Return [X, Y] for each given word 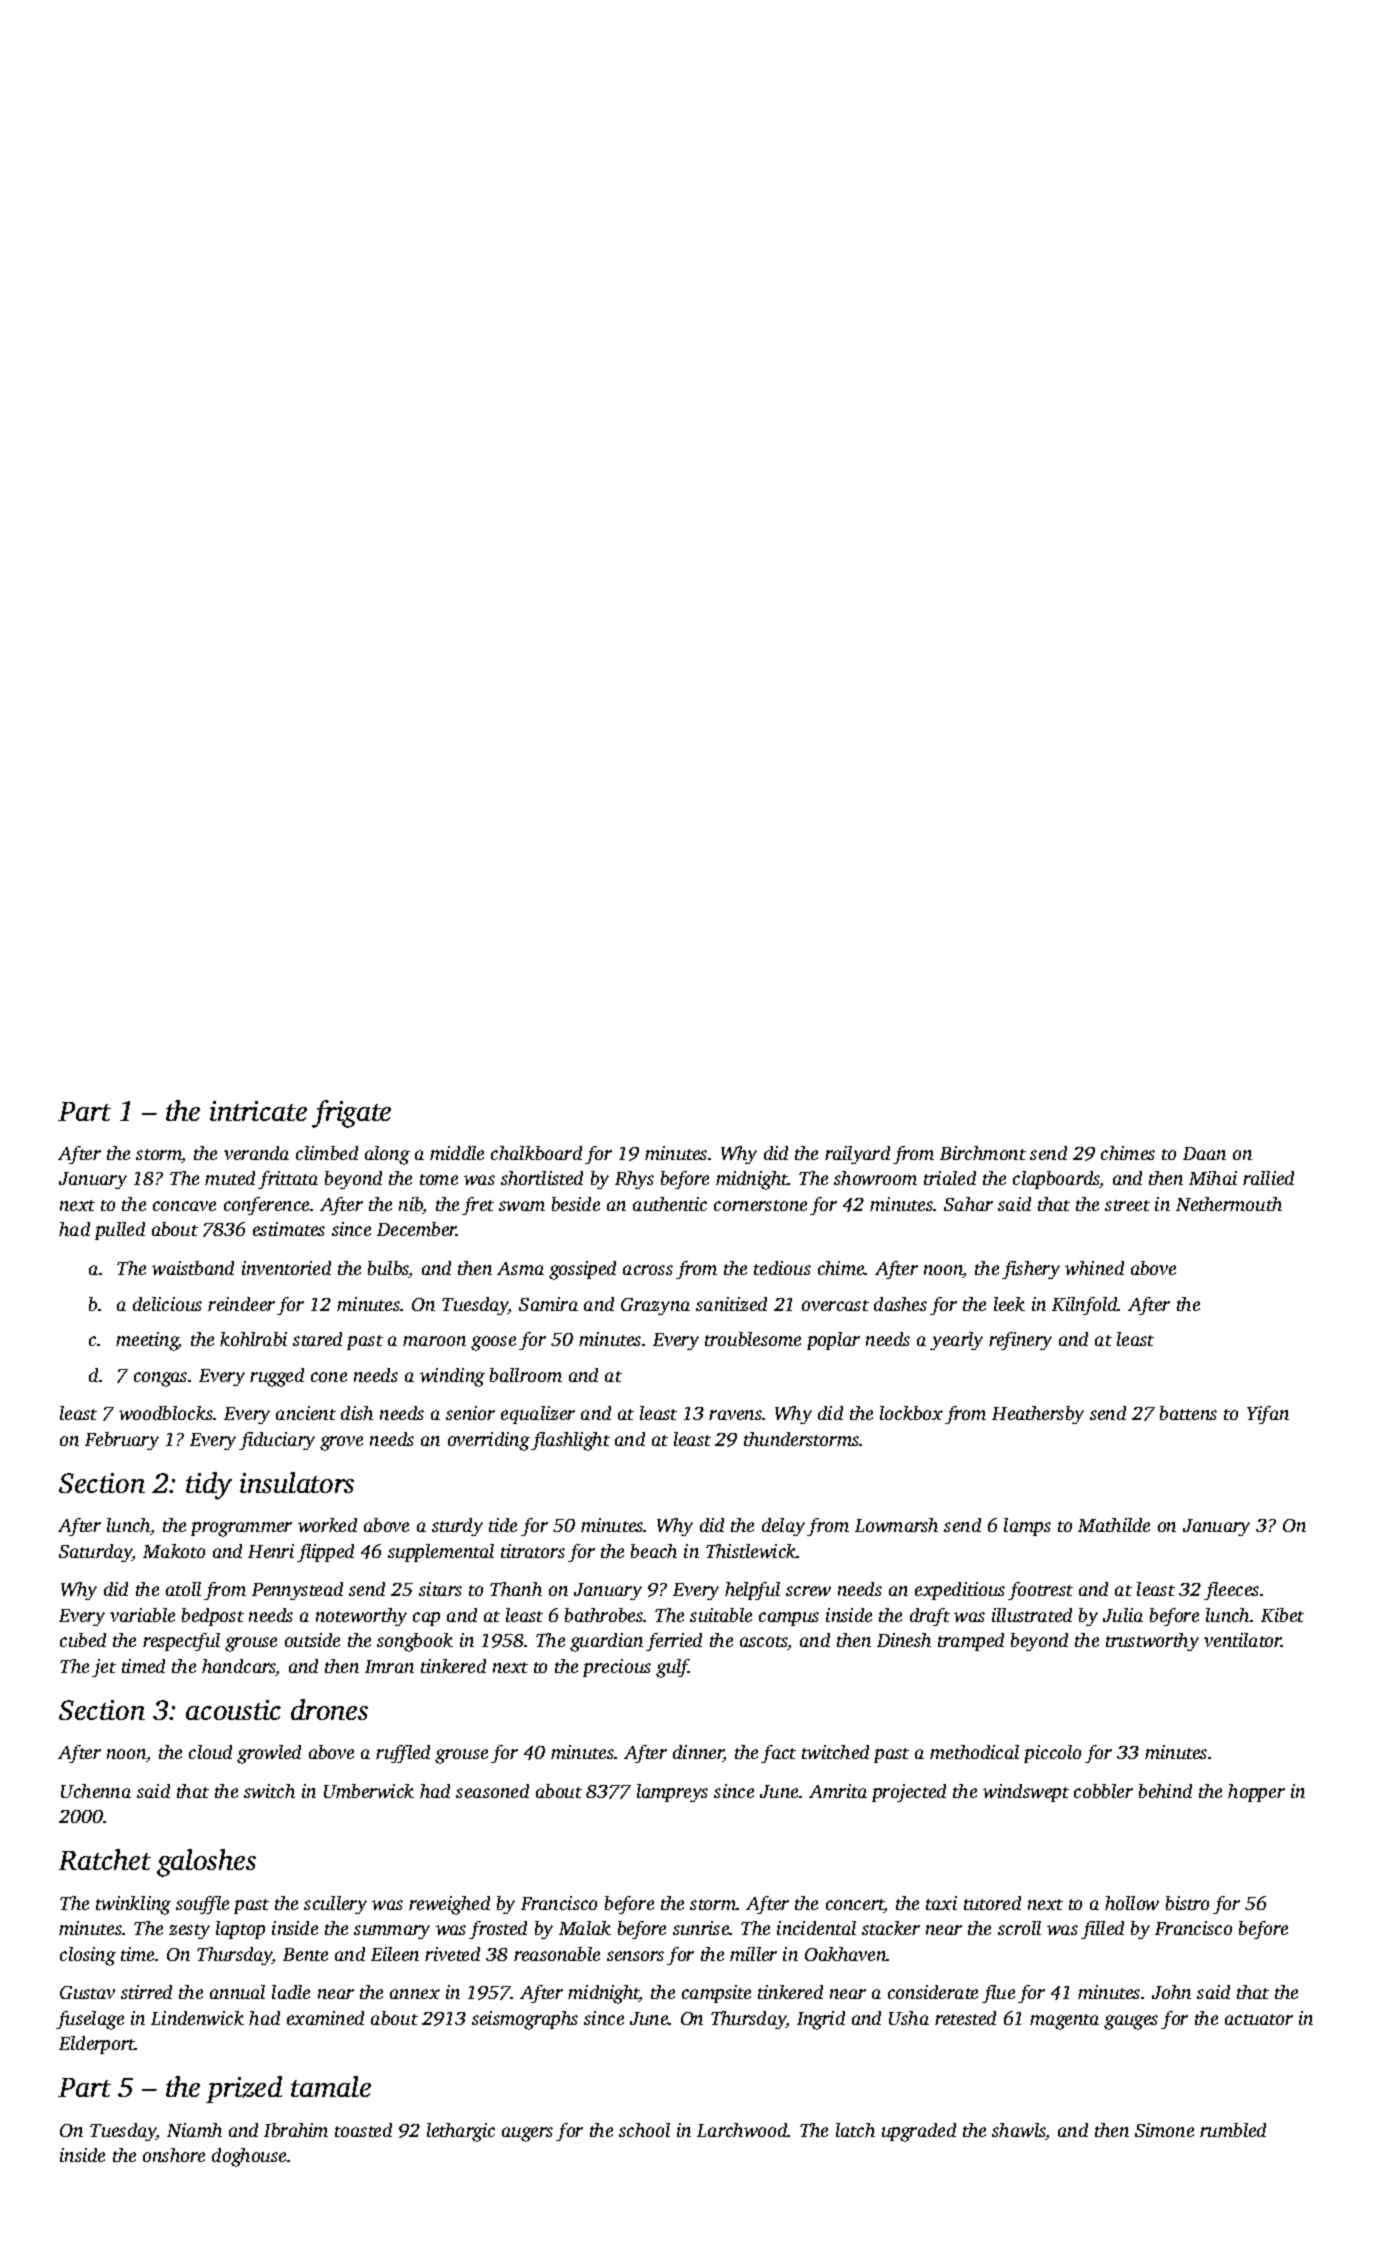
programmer [241, 1529]
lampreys [672, 1793]
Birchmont [983, 1153]
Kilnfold [1085, 1306]
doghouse [249, 2157]
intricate [258, 1111]
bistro [1187, 1903]
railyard [857, 1155]
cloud [210, 1752]
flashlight [570, 1441]
